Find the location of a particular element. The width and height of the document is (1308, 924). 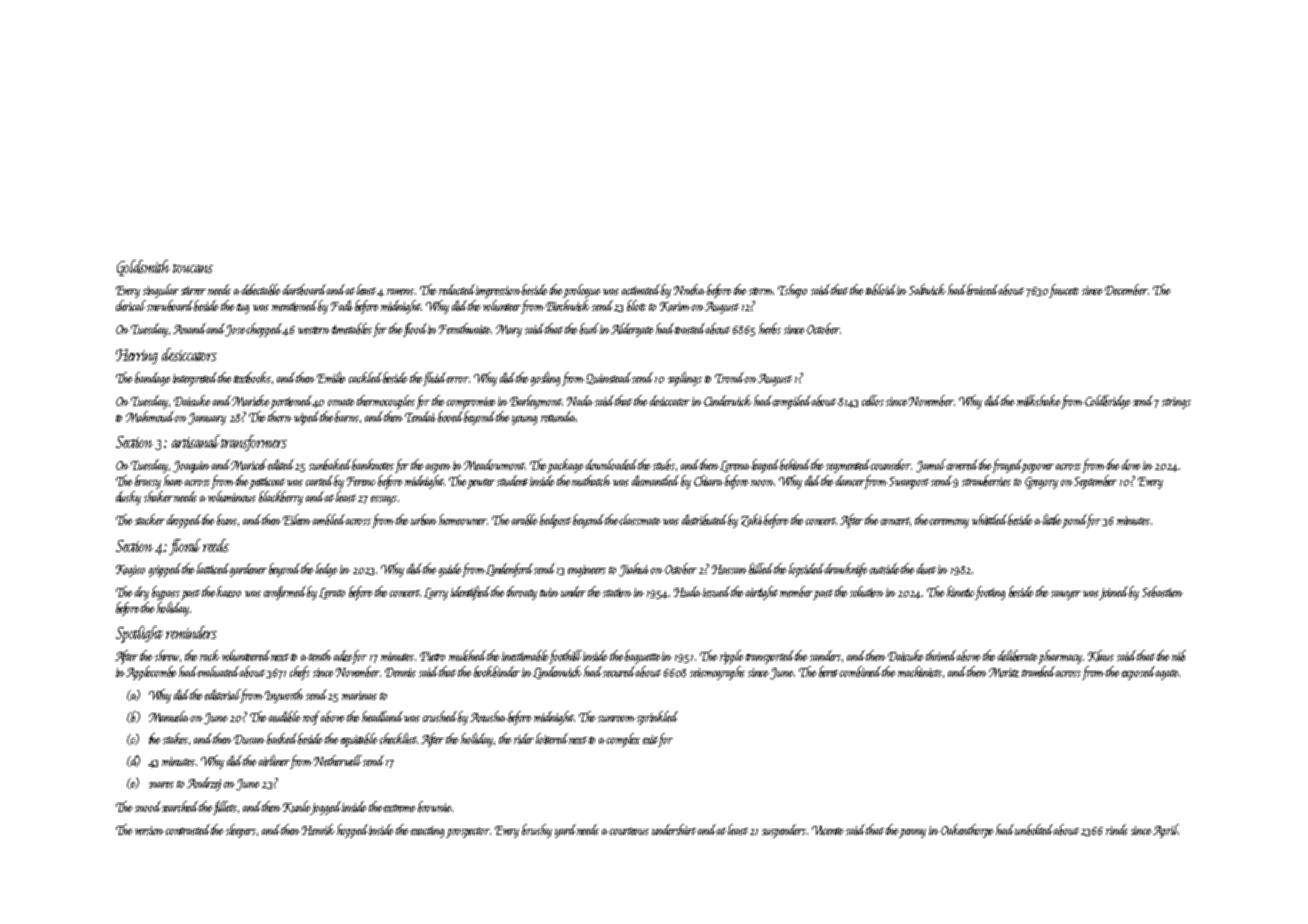

classmate is located at coordinates (640, 519).
